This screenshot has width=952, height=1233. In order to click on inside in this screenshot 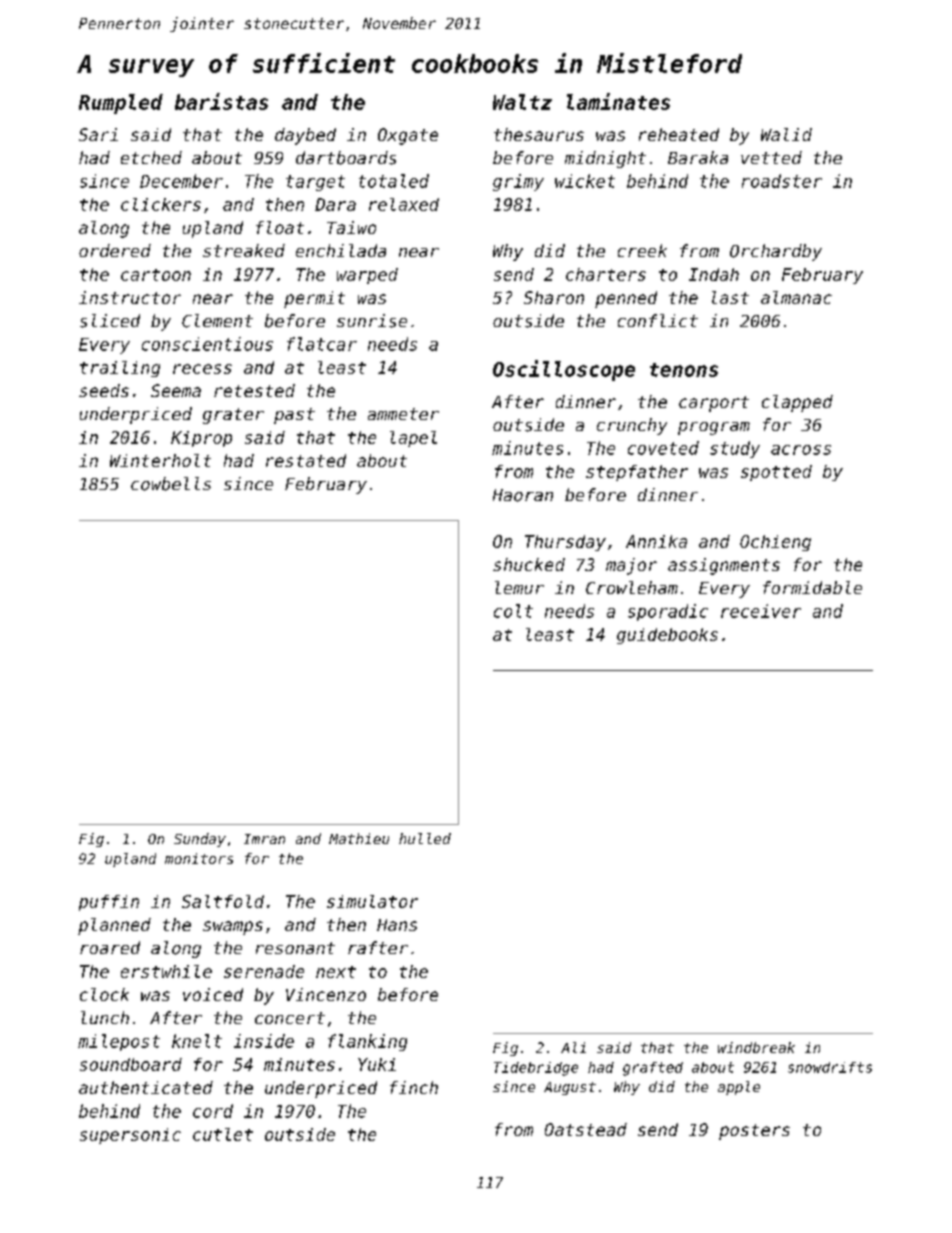, I will do `click(264, 1041)`.
